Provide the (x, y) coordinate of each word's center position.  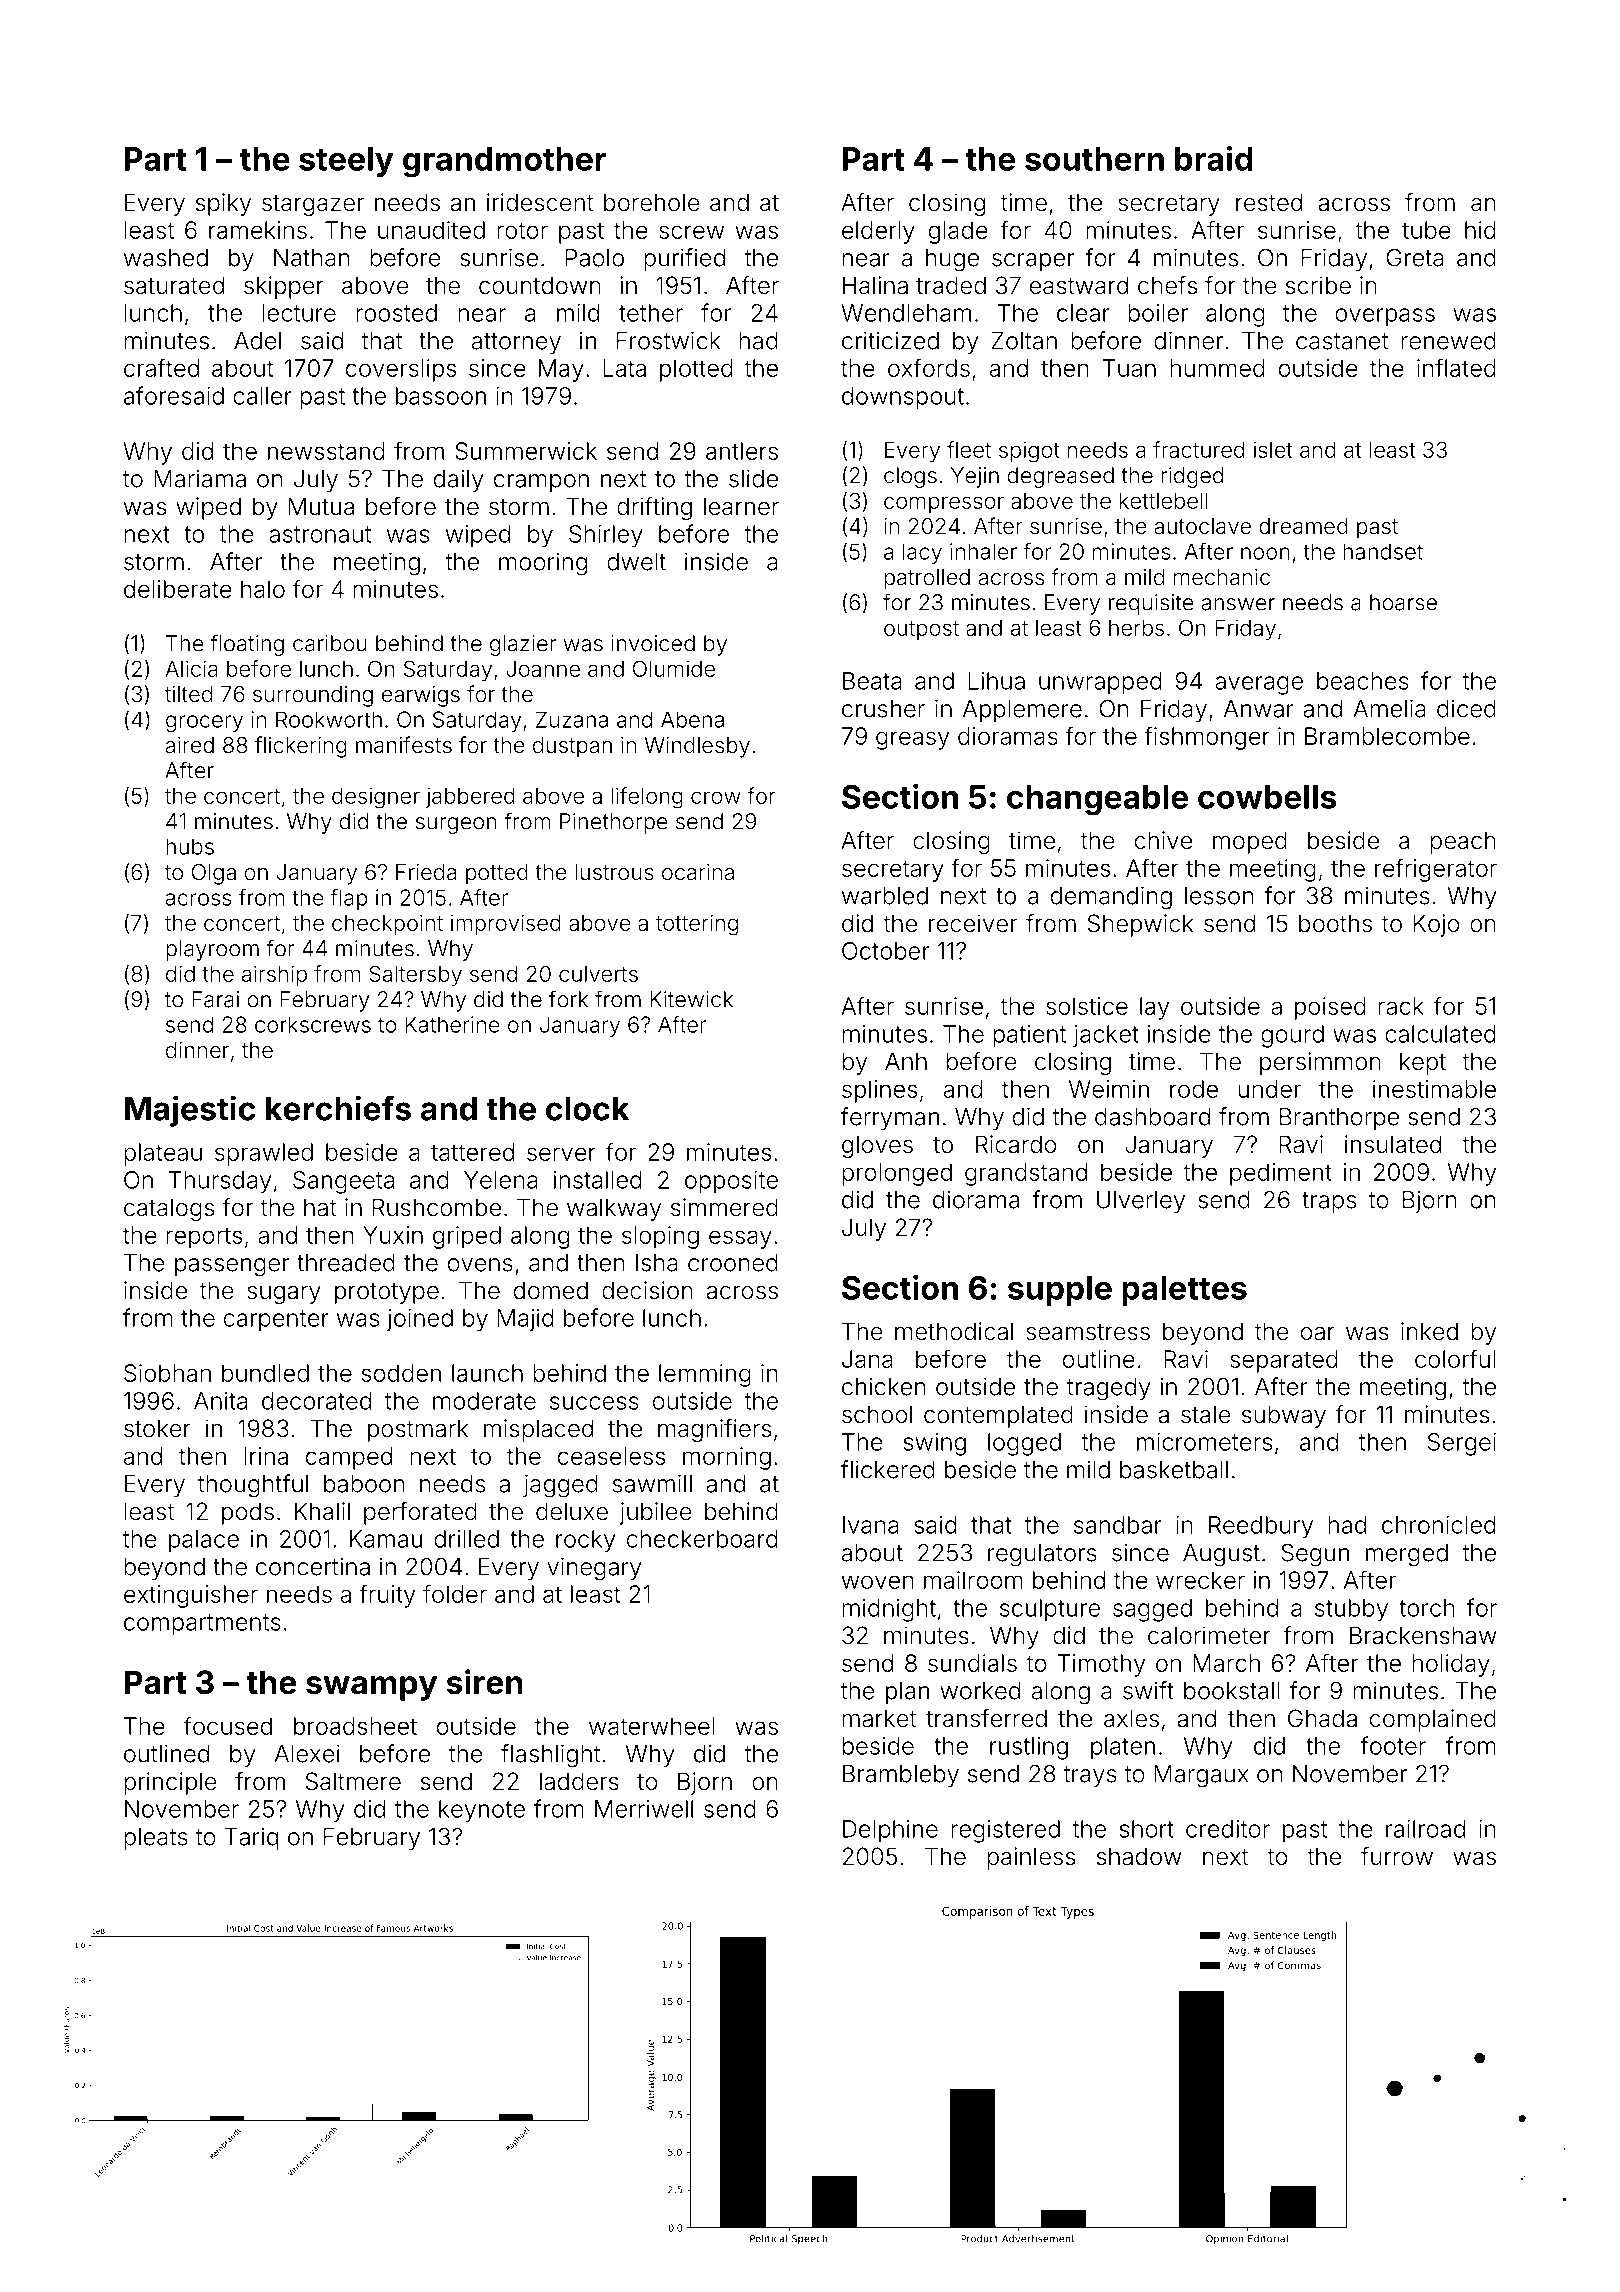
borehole (652, 202)
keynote (482, 1811)
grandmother (505, 162)
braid (1214, 158)
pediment (1281, 1174)
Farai (215, 999)
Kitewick (691, 999)
